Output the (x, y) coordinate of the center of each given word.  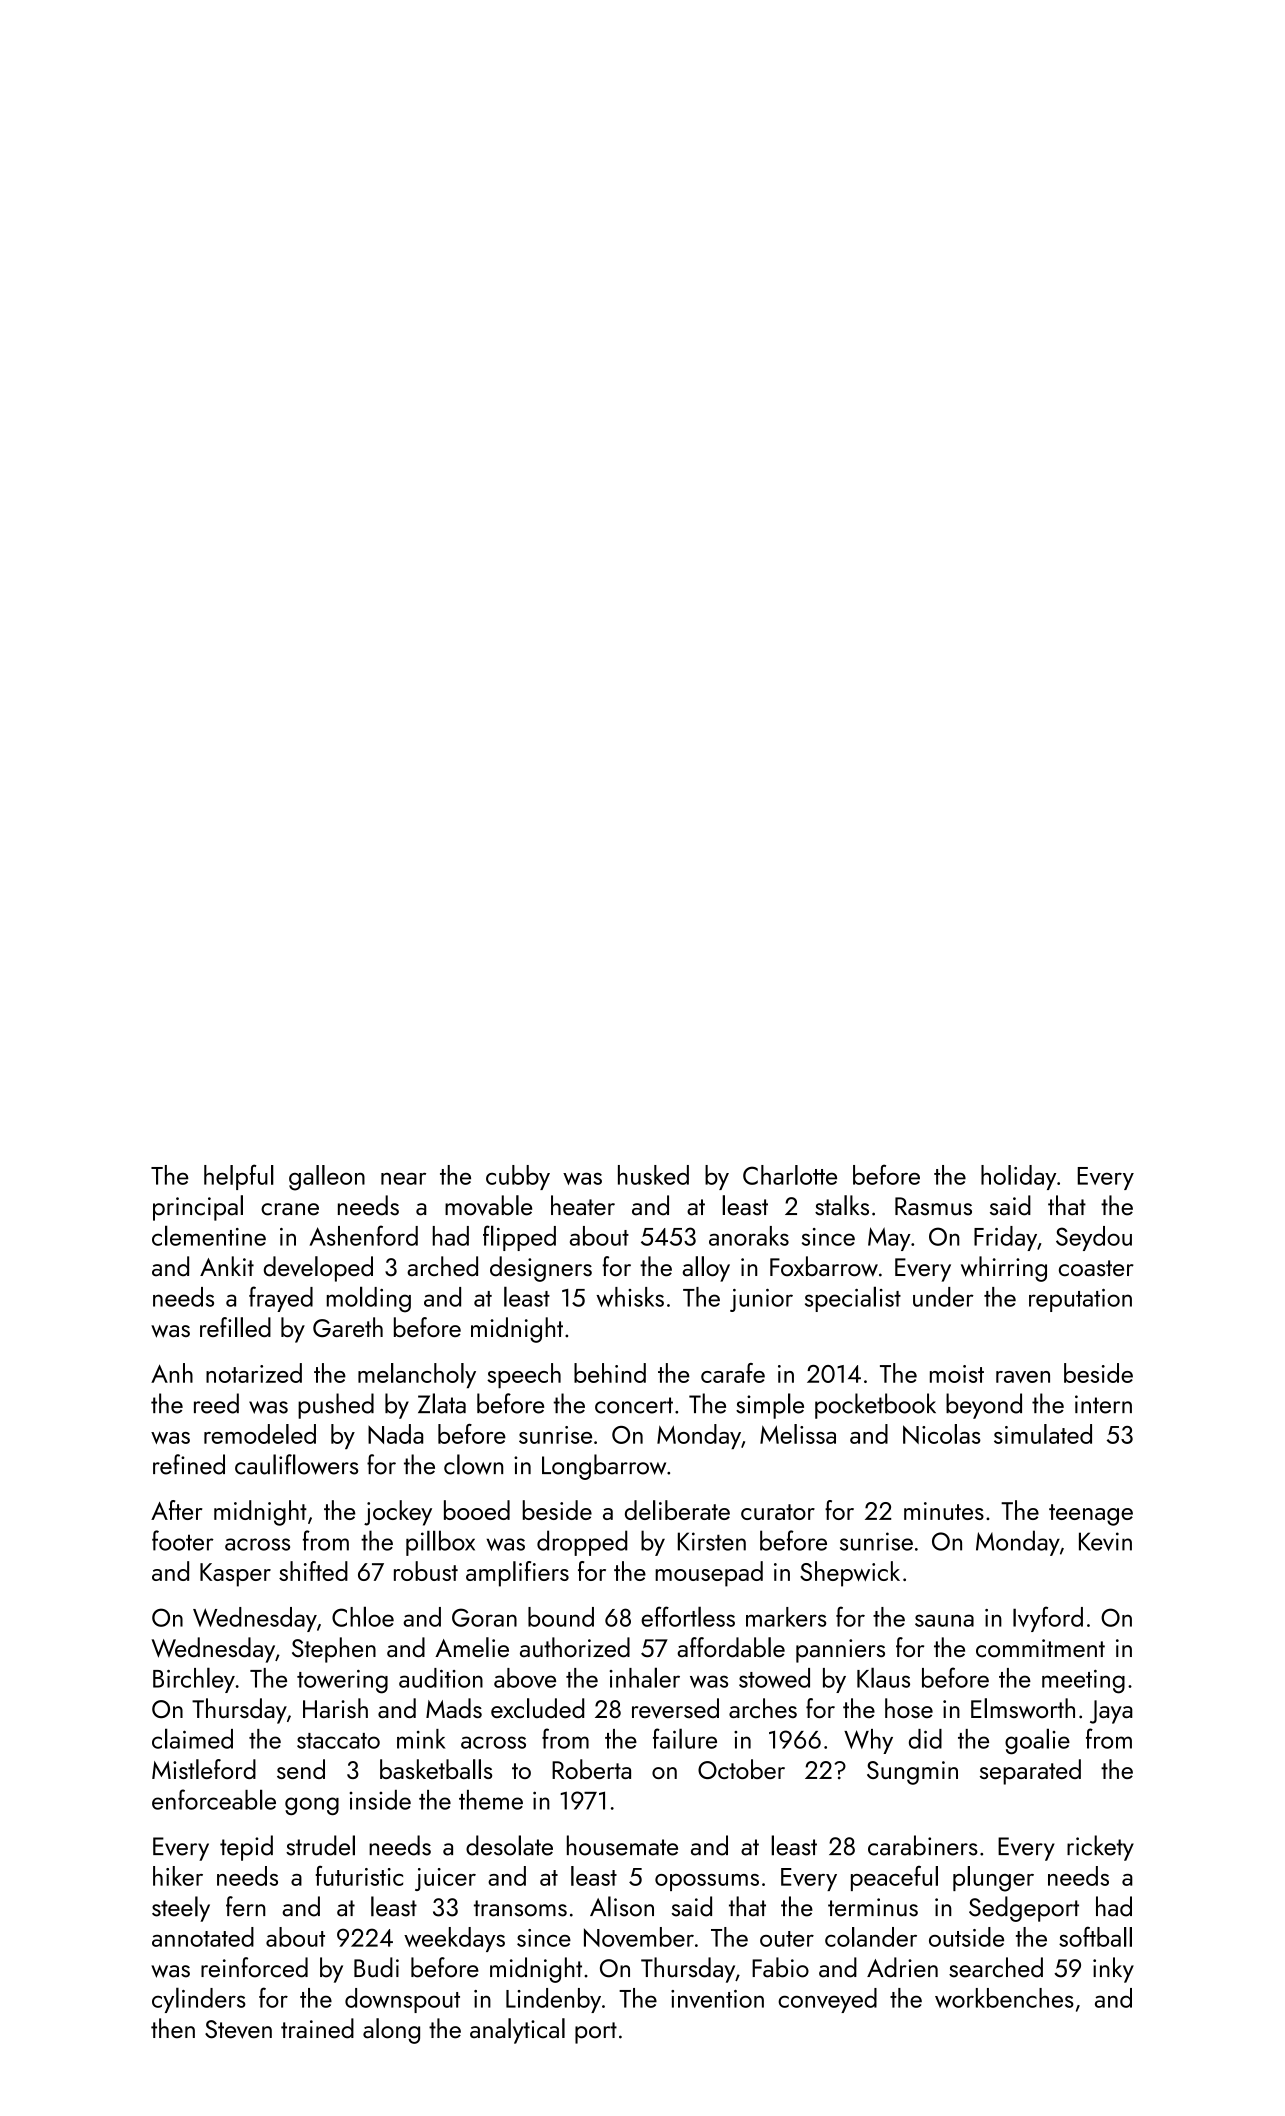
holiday (1018, 1177)
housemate (622, 1845)
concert (634, 1405)
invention (717, 1999)
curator (778, 1512)
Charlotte (790, 1175)
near (403, 1178)
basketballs (436, 1769)
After (176, 1510)
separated (1030, 1772)
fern (245, 1906)
